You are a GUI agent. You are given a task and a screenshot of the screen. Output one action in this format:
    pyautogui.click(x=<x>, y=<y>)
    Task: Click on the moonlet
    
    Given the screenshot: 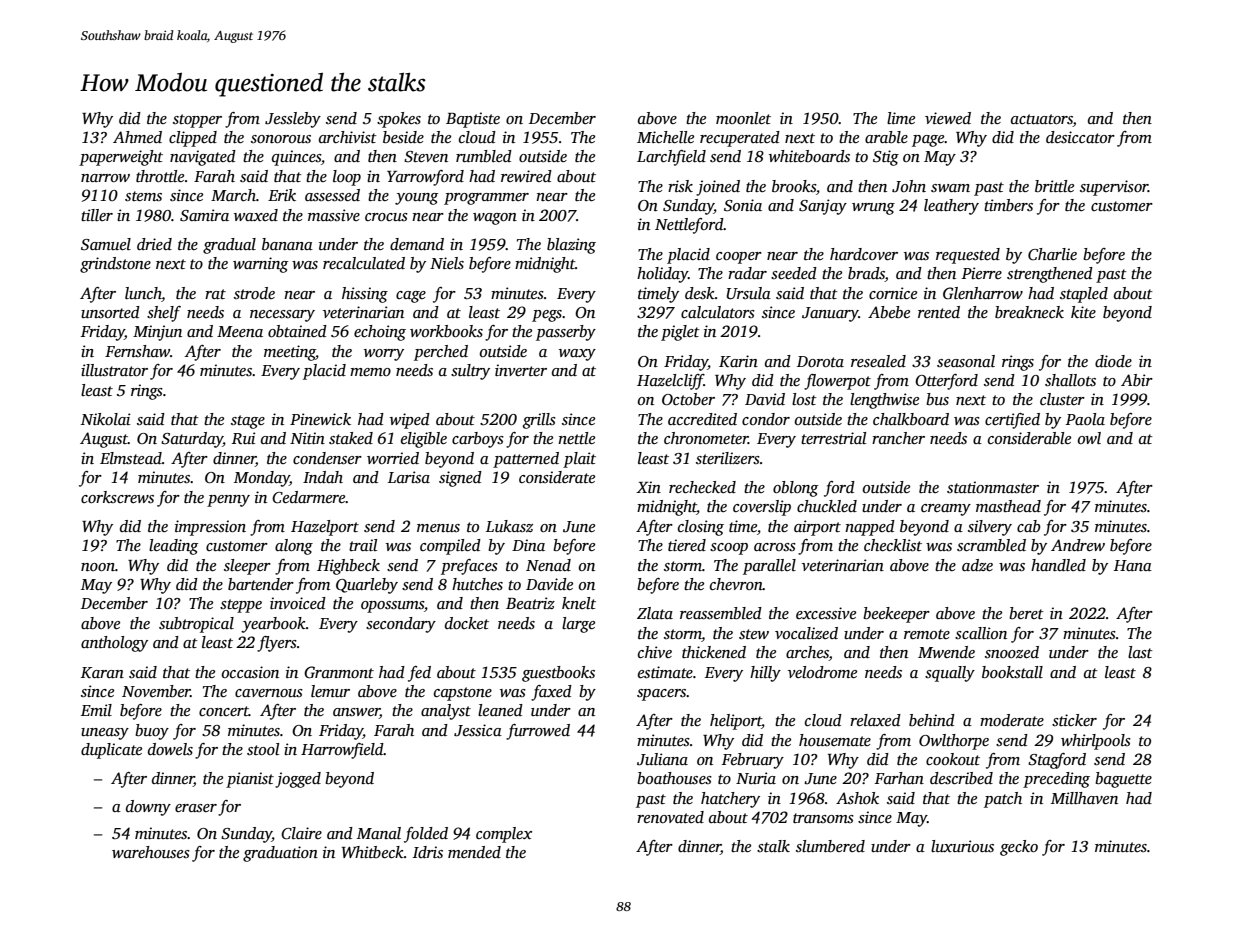 What is the action you would take?
    pyautogui.click(x=743, y=118)
